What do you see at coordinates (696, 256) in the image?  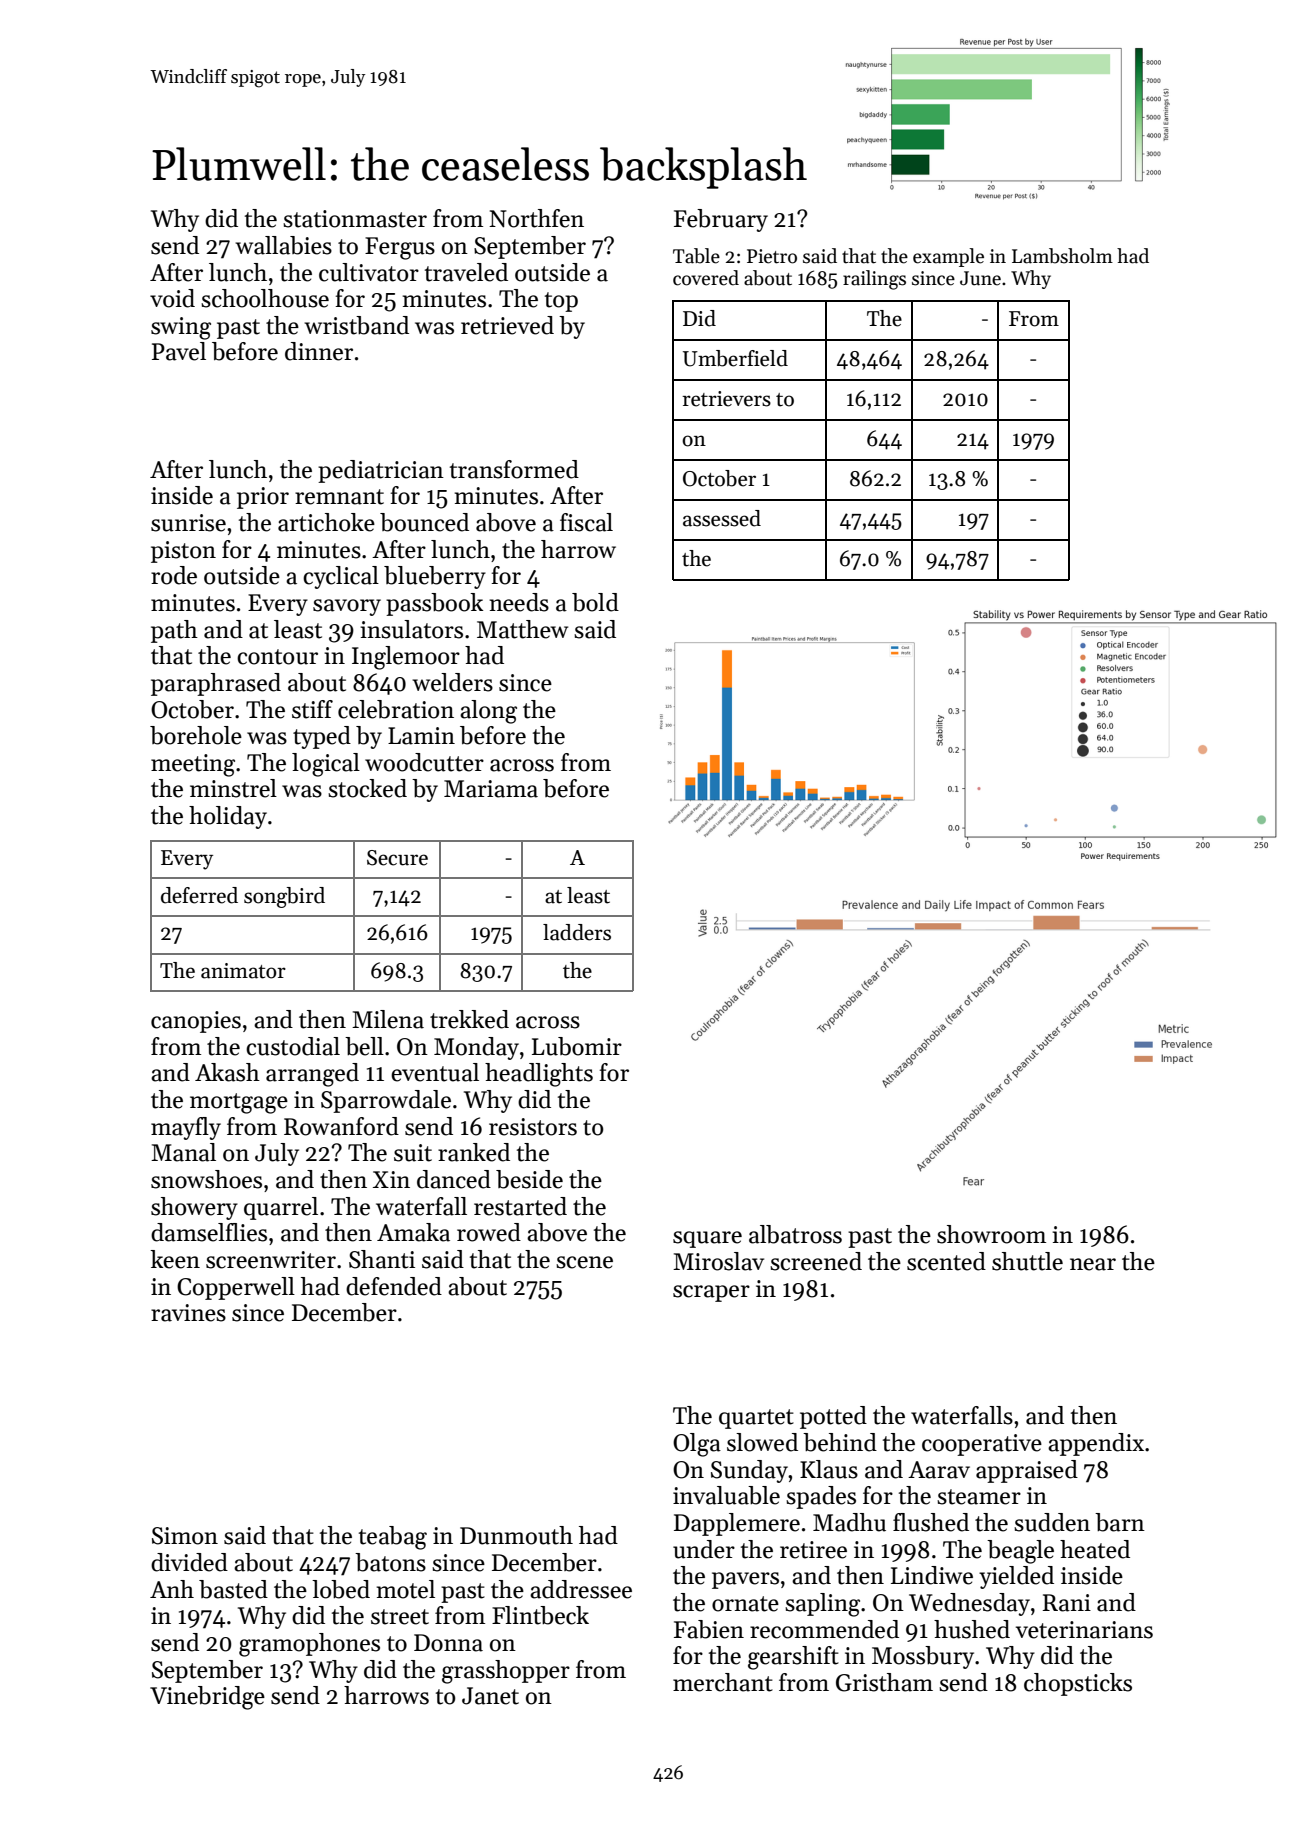 I see `Table` at bounding box center [696, 256].
